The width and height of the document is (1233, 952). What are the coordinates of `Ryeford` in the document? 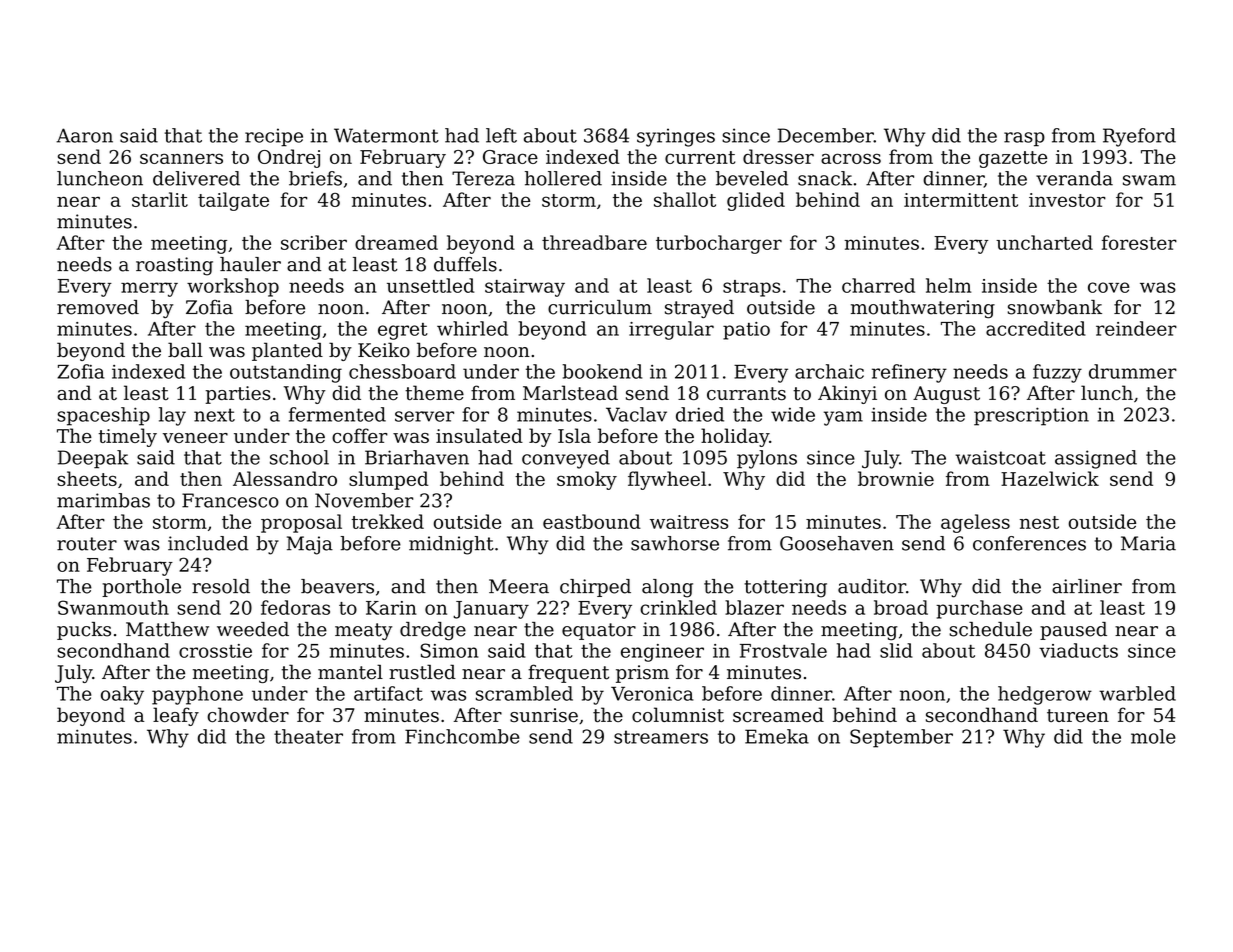 It's located at (1139, 137).
